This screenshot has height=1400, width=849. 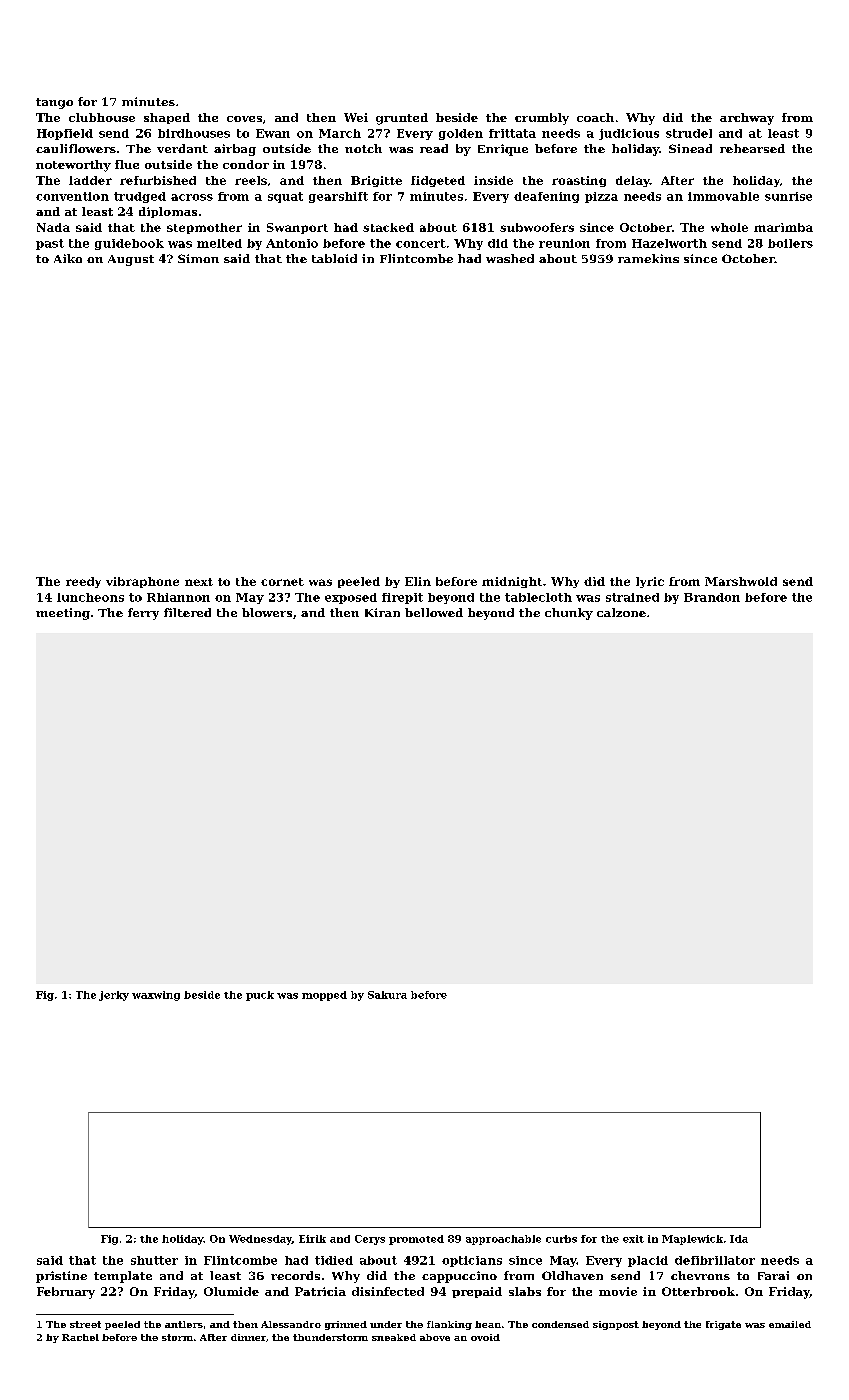 I want to click on Wei, so click(x=356, y=117).
